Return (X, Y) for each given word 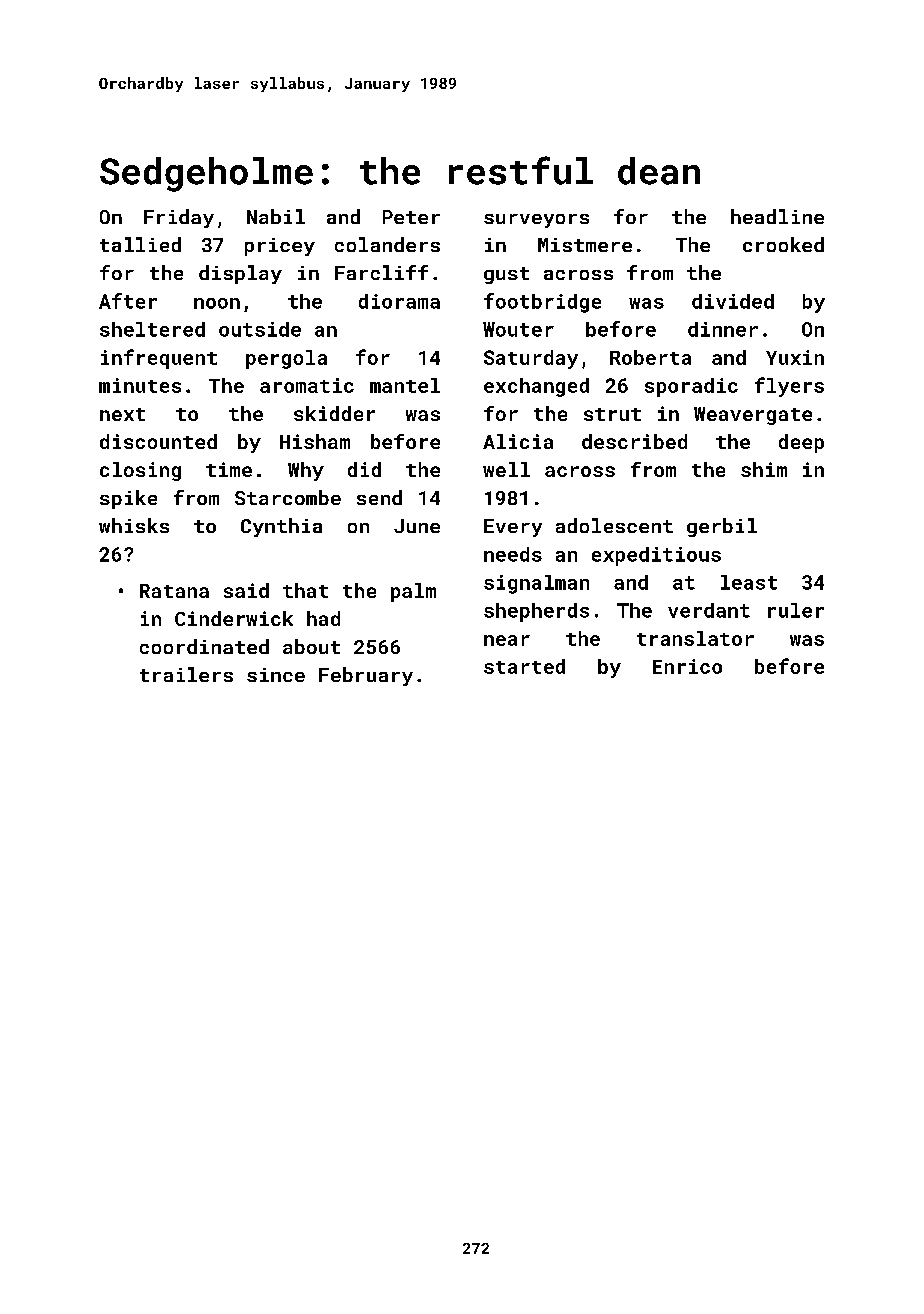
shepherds (536, 612)
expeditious (656, 556)
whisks (134, 525)
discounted (158, 441)
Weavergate (753, 416)
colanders (387, 244)
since (276, 675)
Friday (179, 218)
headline (777, 216)
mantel (405, 385)
